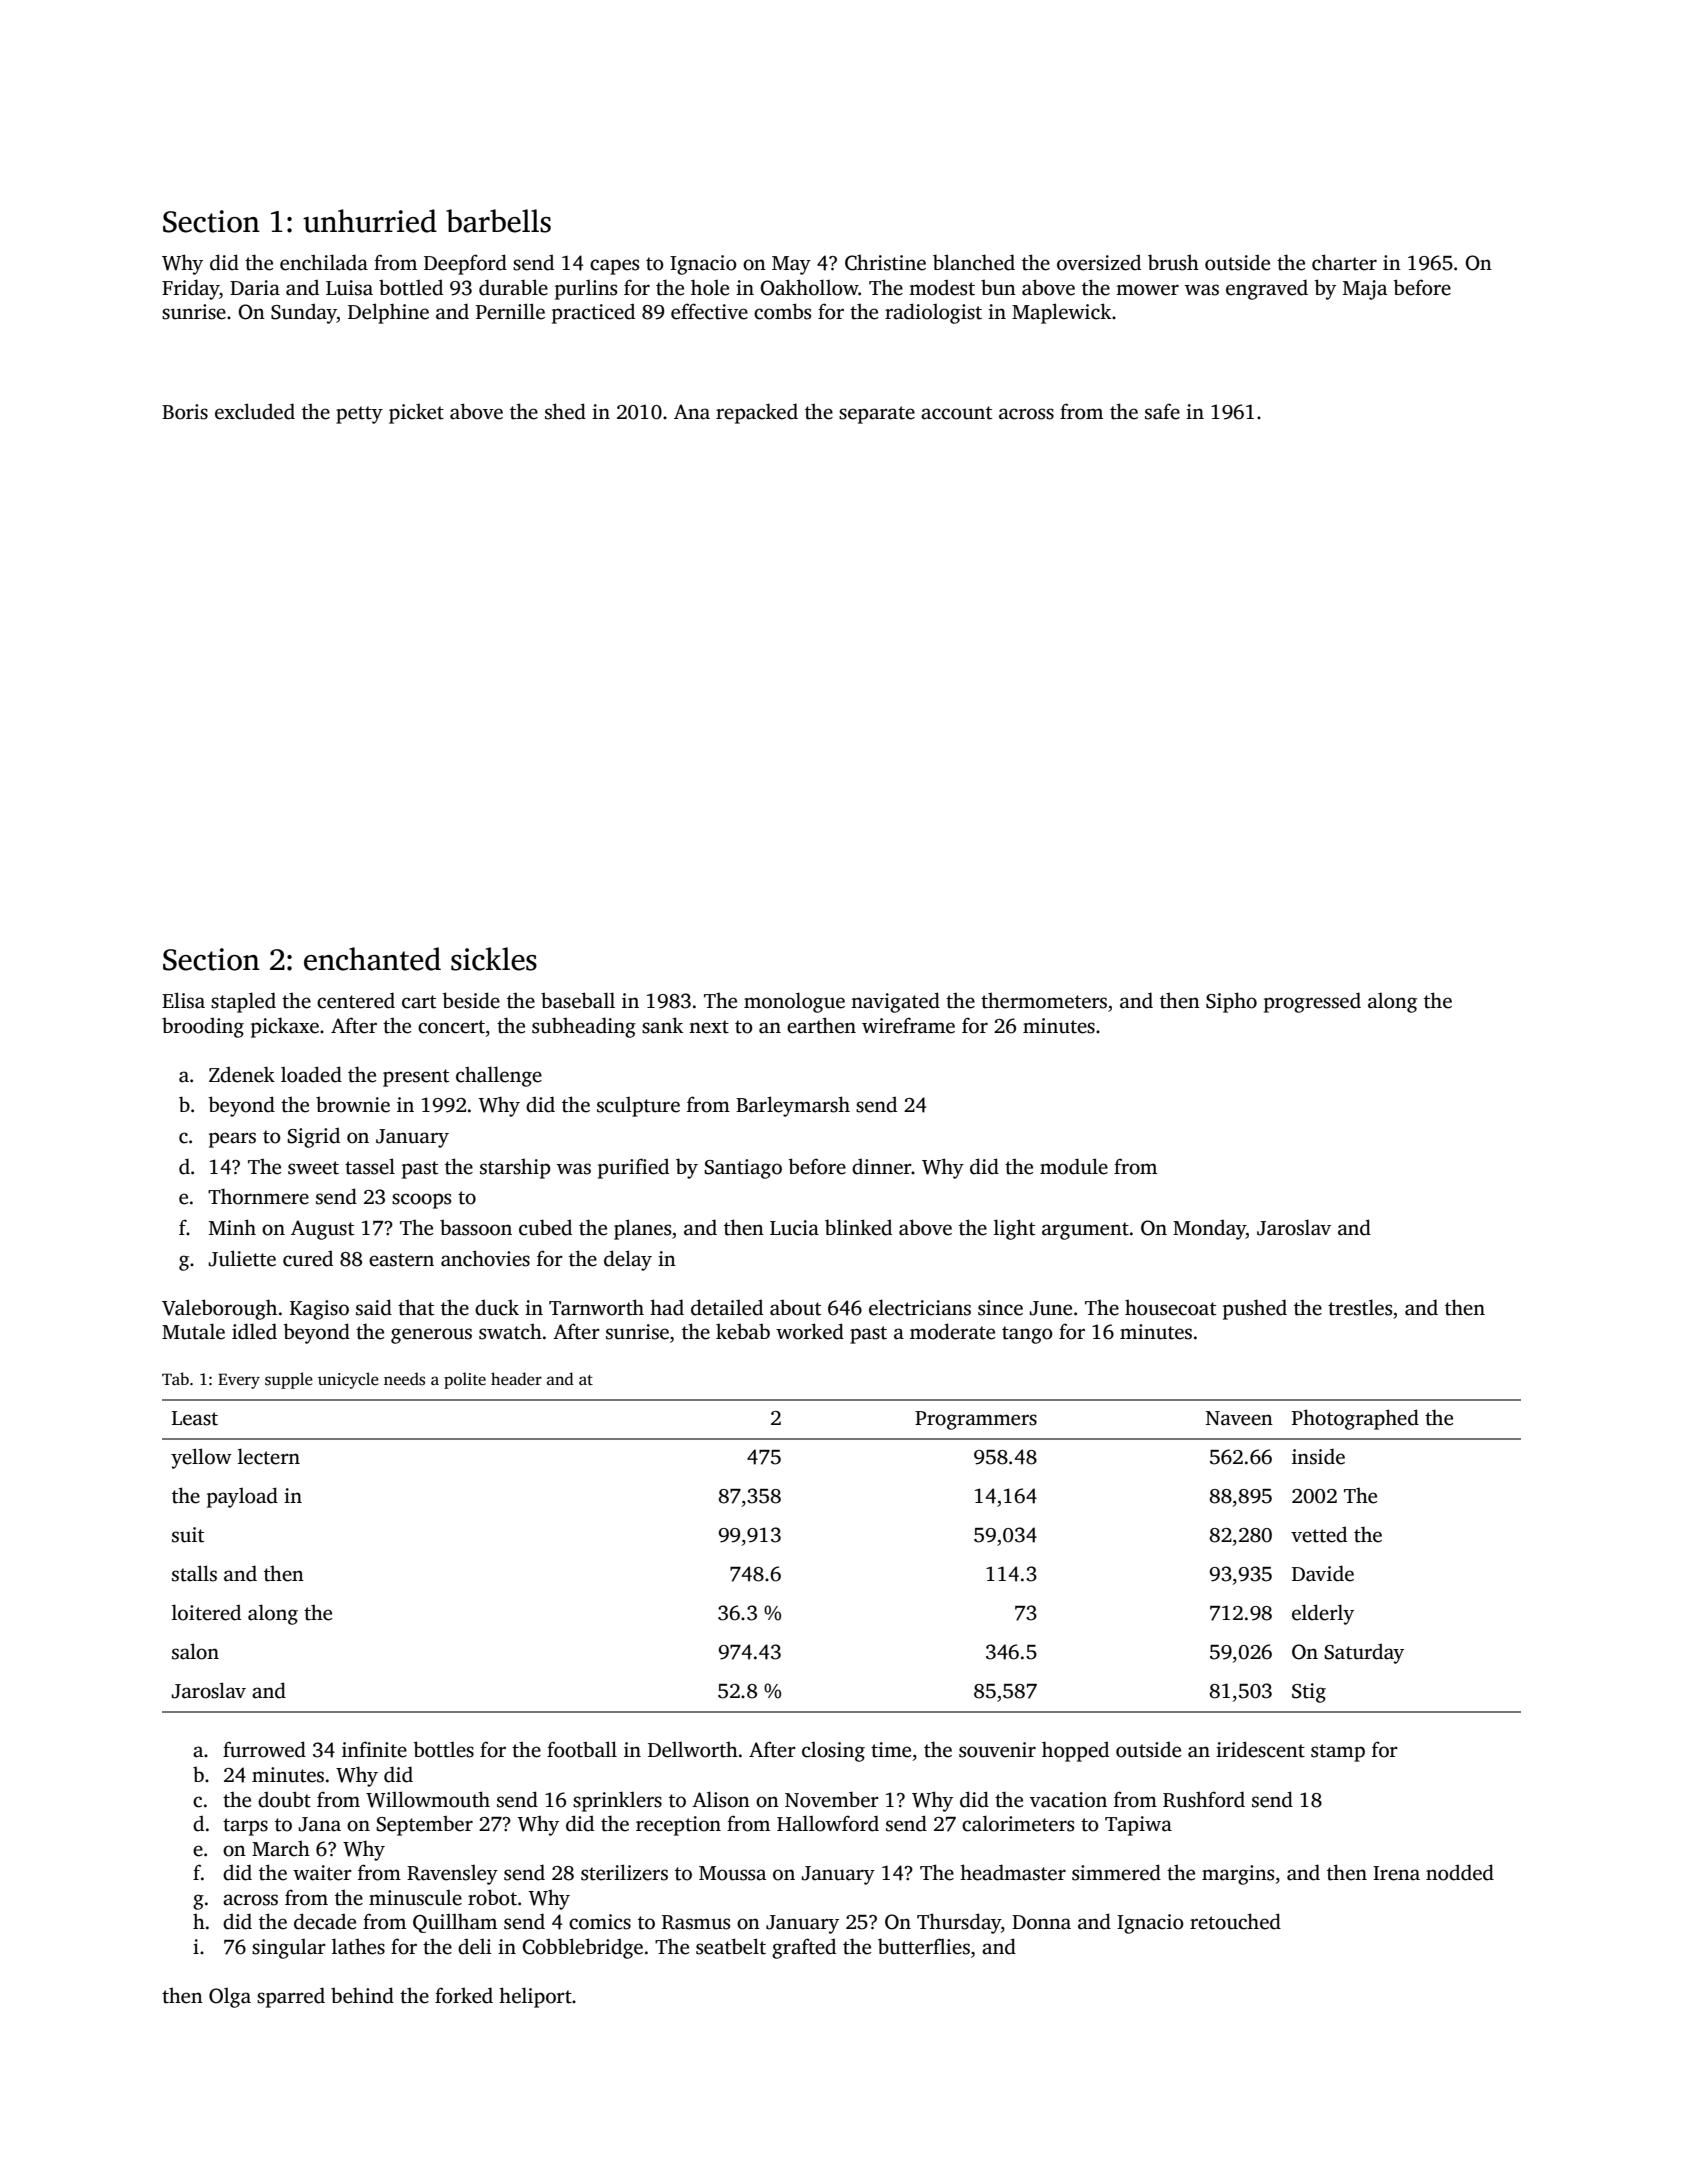  What do you see at coordinates (1173, 262) in the screenshot?
I see `brush` at bounding box center [1173, 262].
